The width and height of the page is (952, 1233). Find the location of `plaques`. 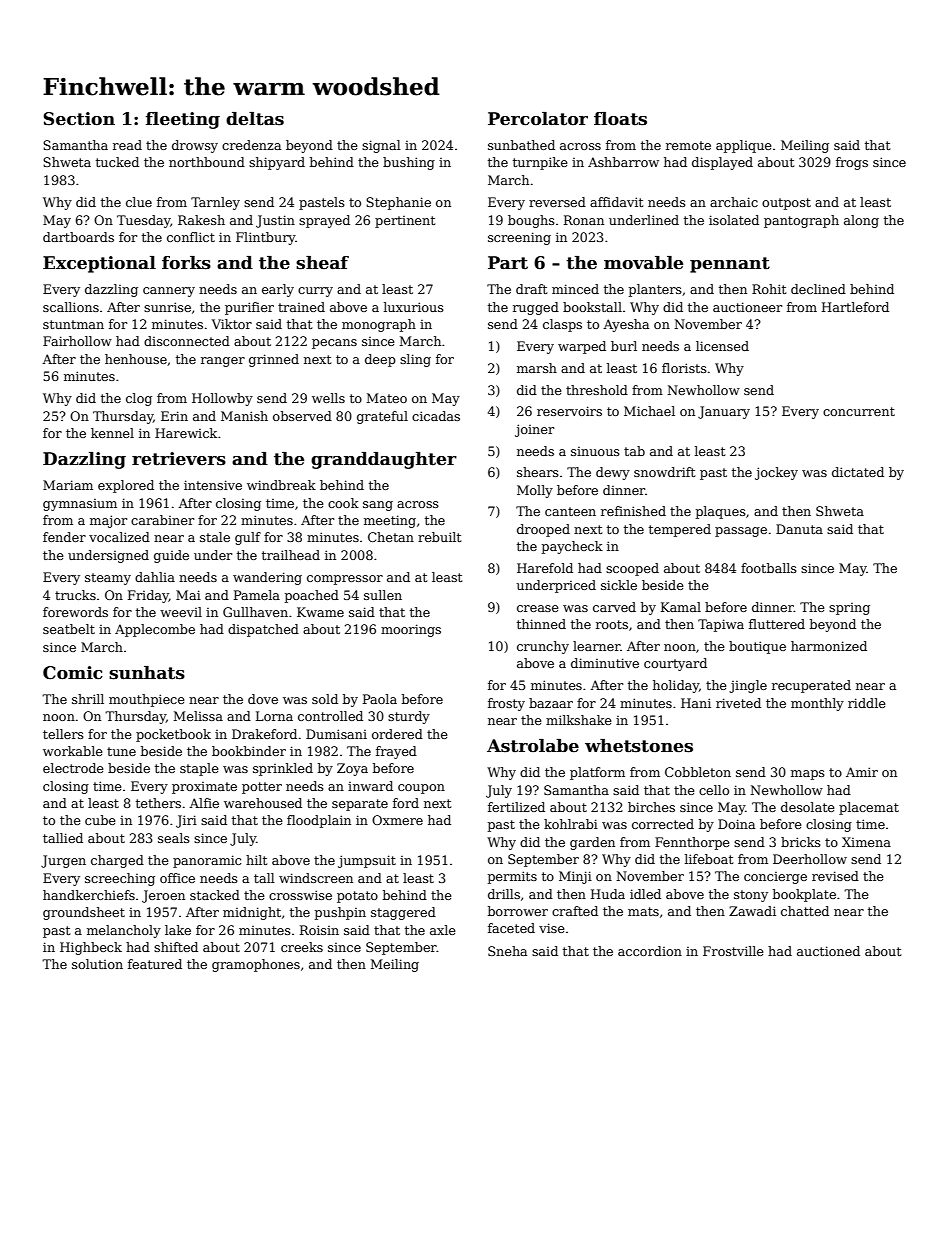

plaques is located at coordinates (721, 512).
